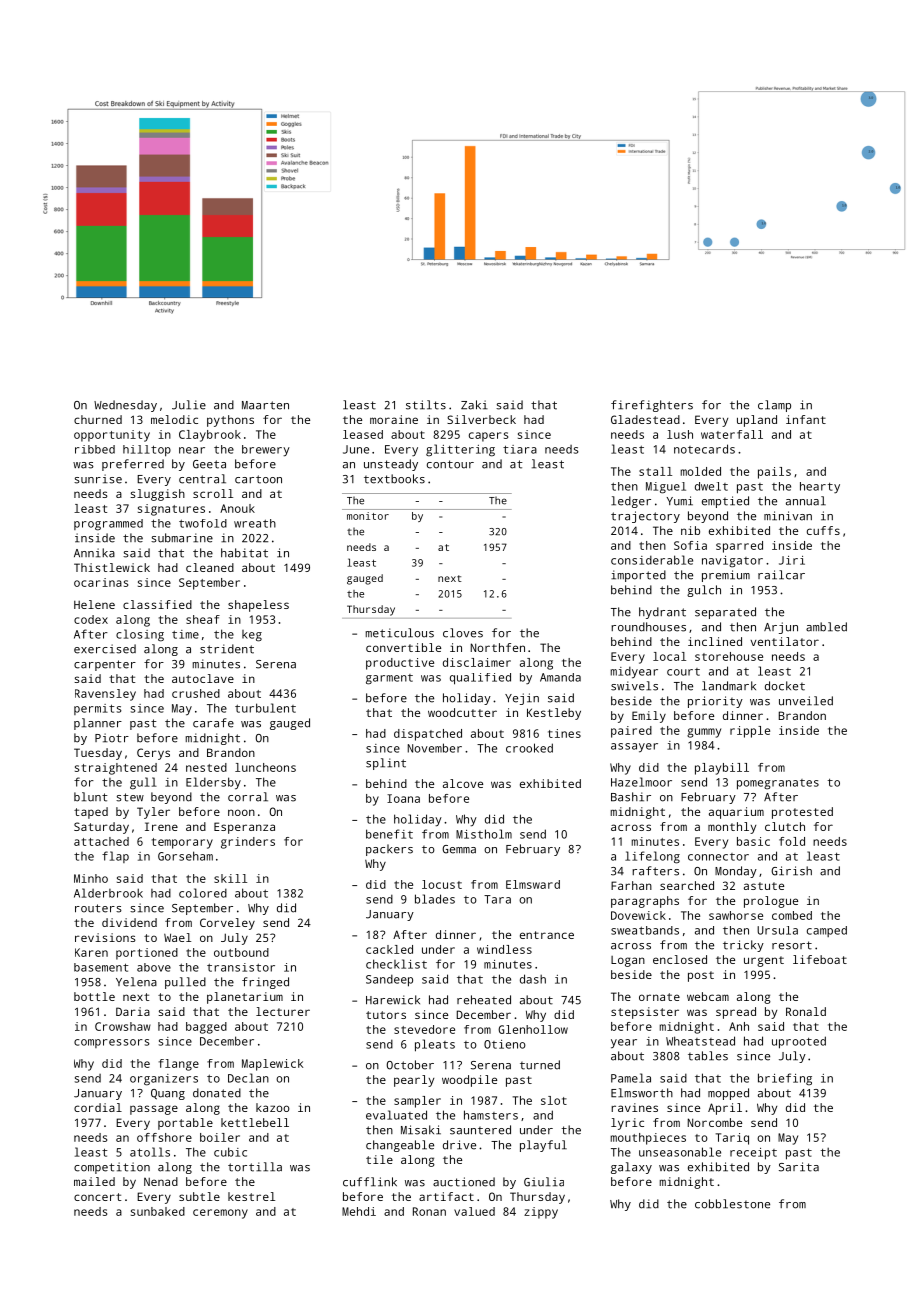 The height and width of the screenshot is (1308, 924). What do you see at coordinates (210, 567) in the screenshot?
I see `cleaned` at bounding box center [210, 567].
